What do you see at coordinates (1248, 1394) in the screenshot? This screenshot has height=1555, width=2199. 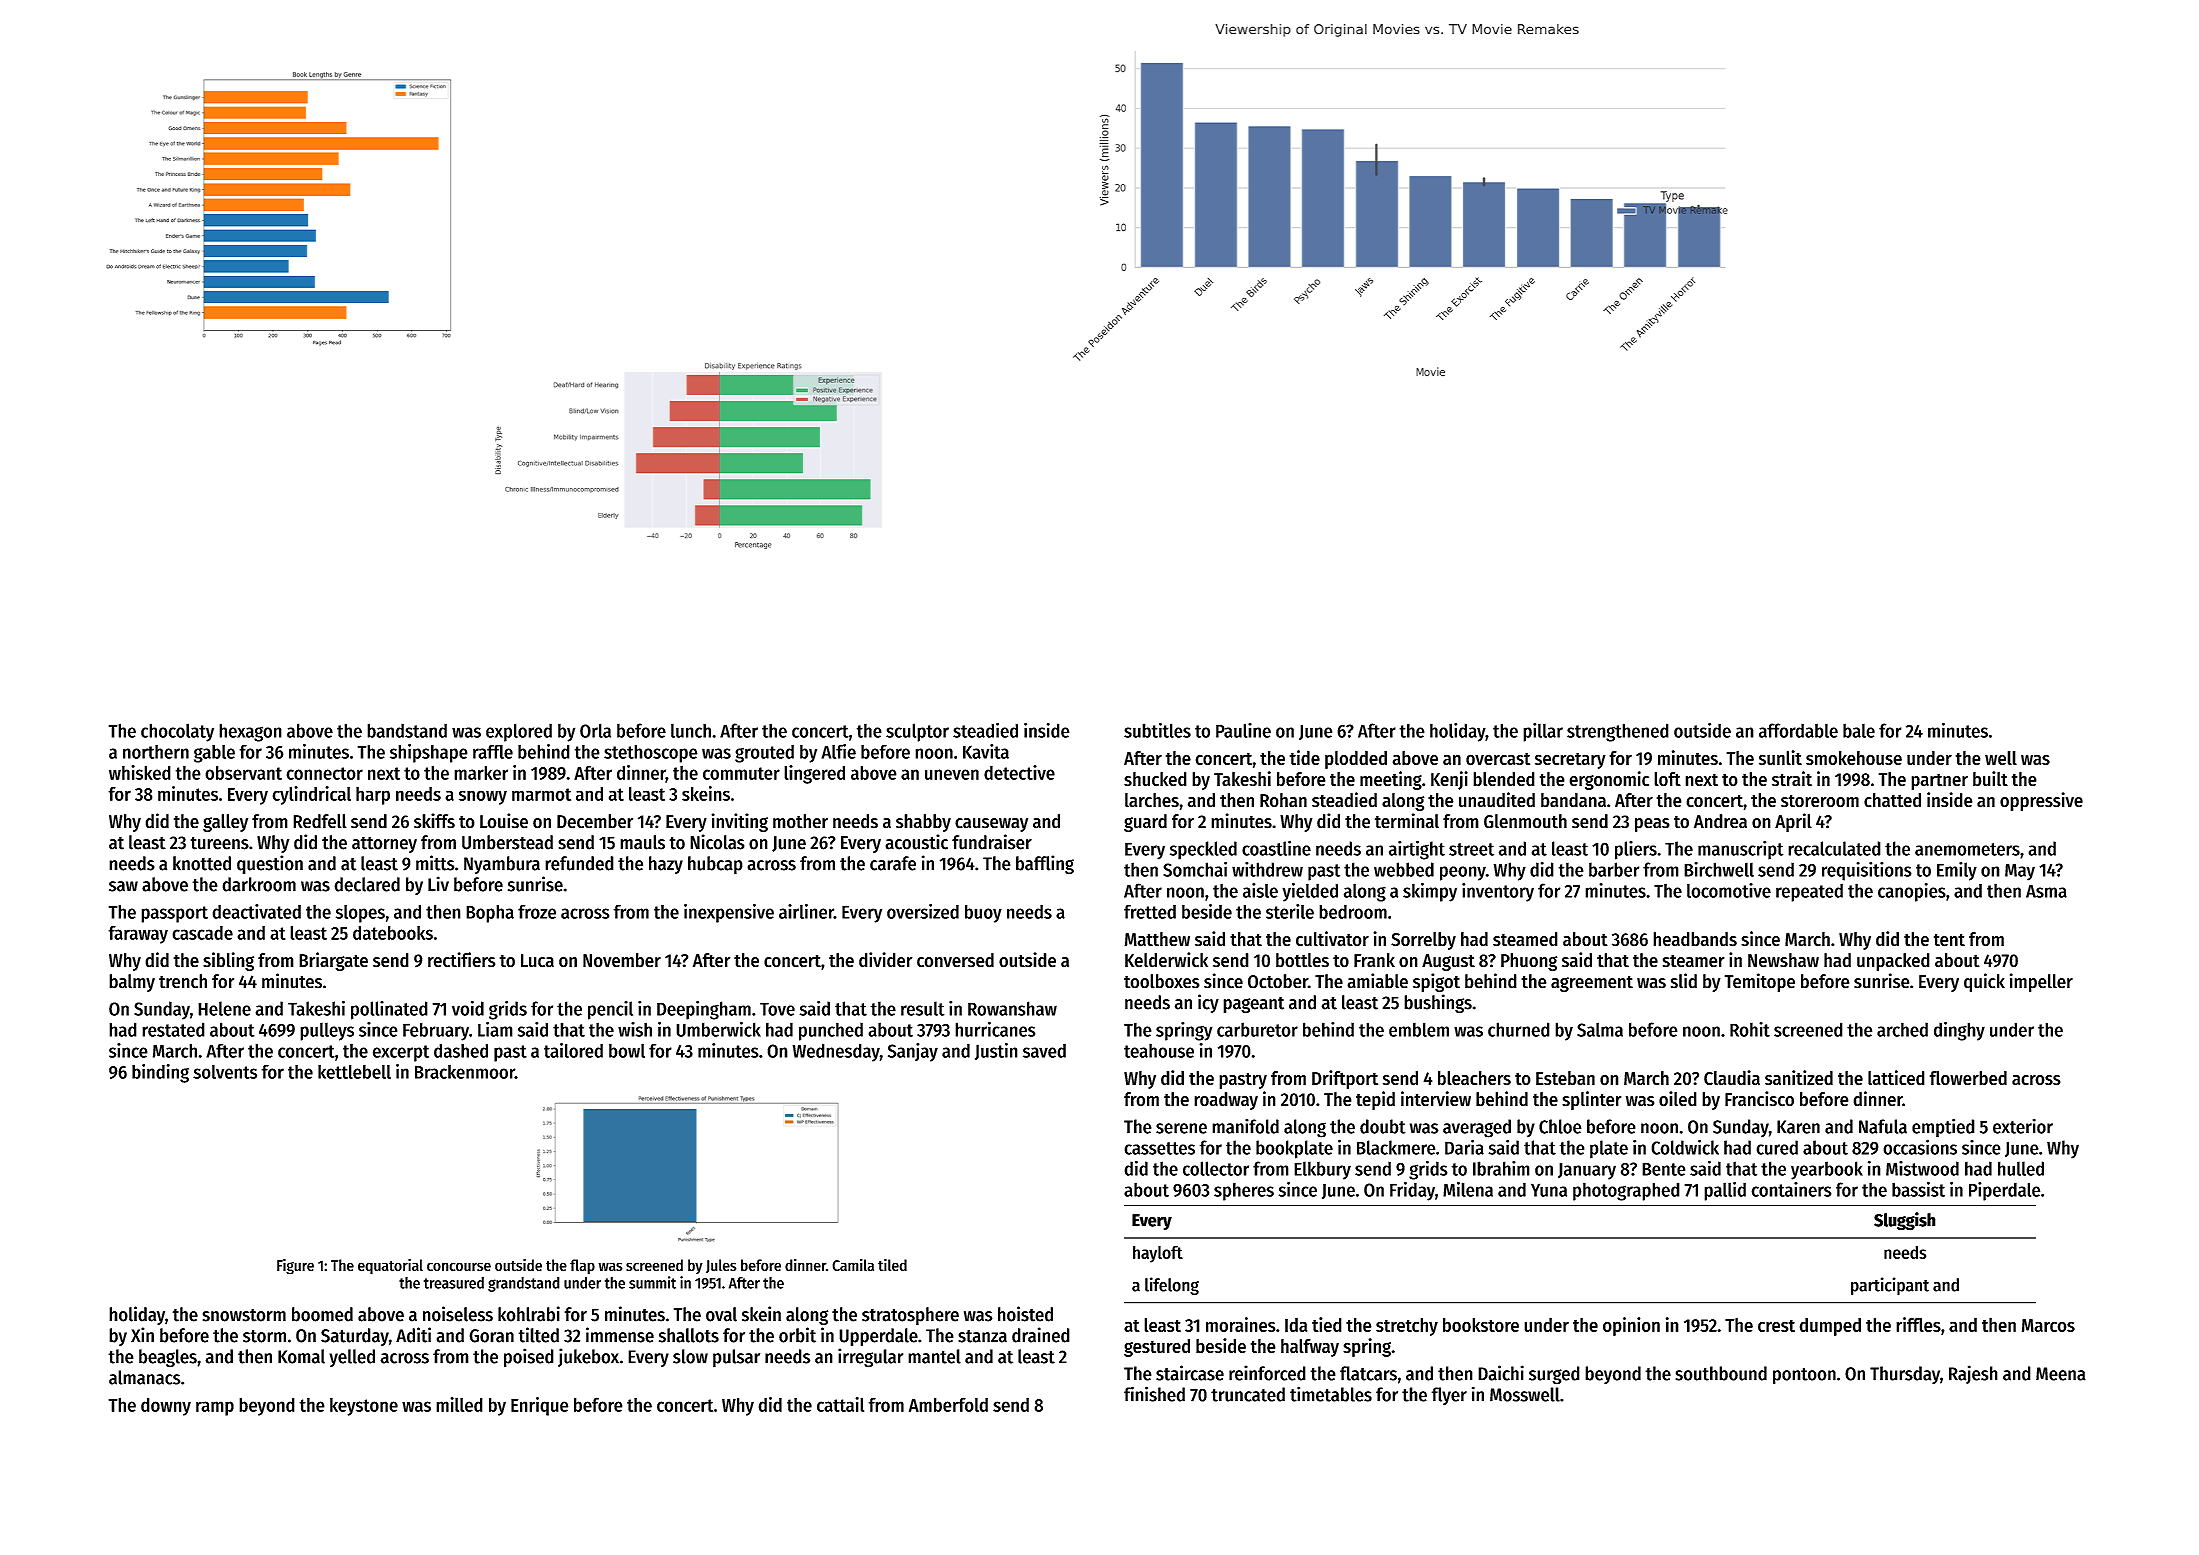 I see `truncated` at bounding box center [1248, 1394].
